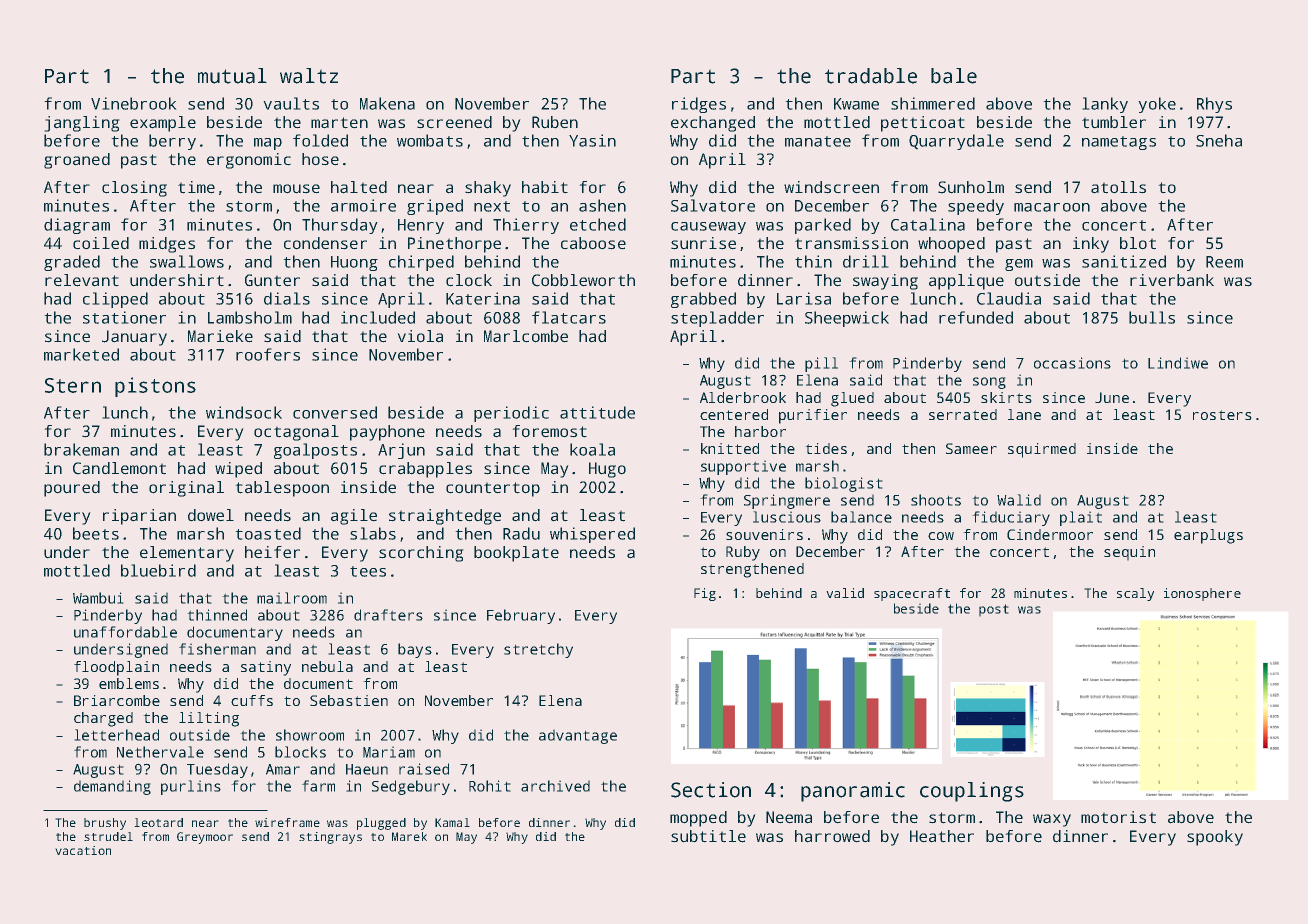  I want to click on jangling, so click(82, 124).
